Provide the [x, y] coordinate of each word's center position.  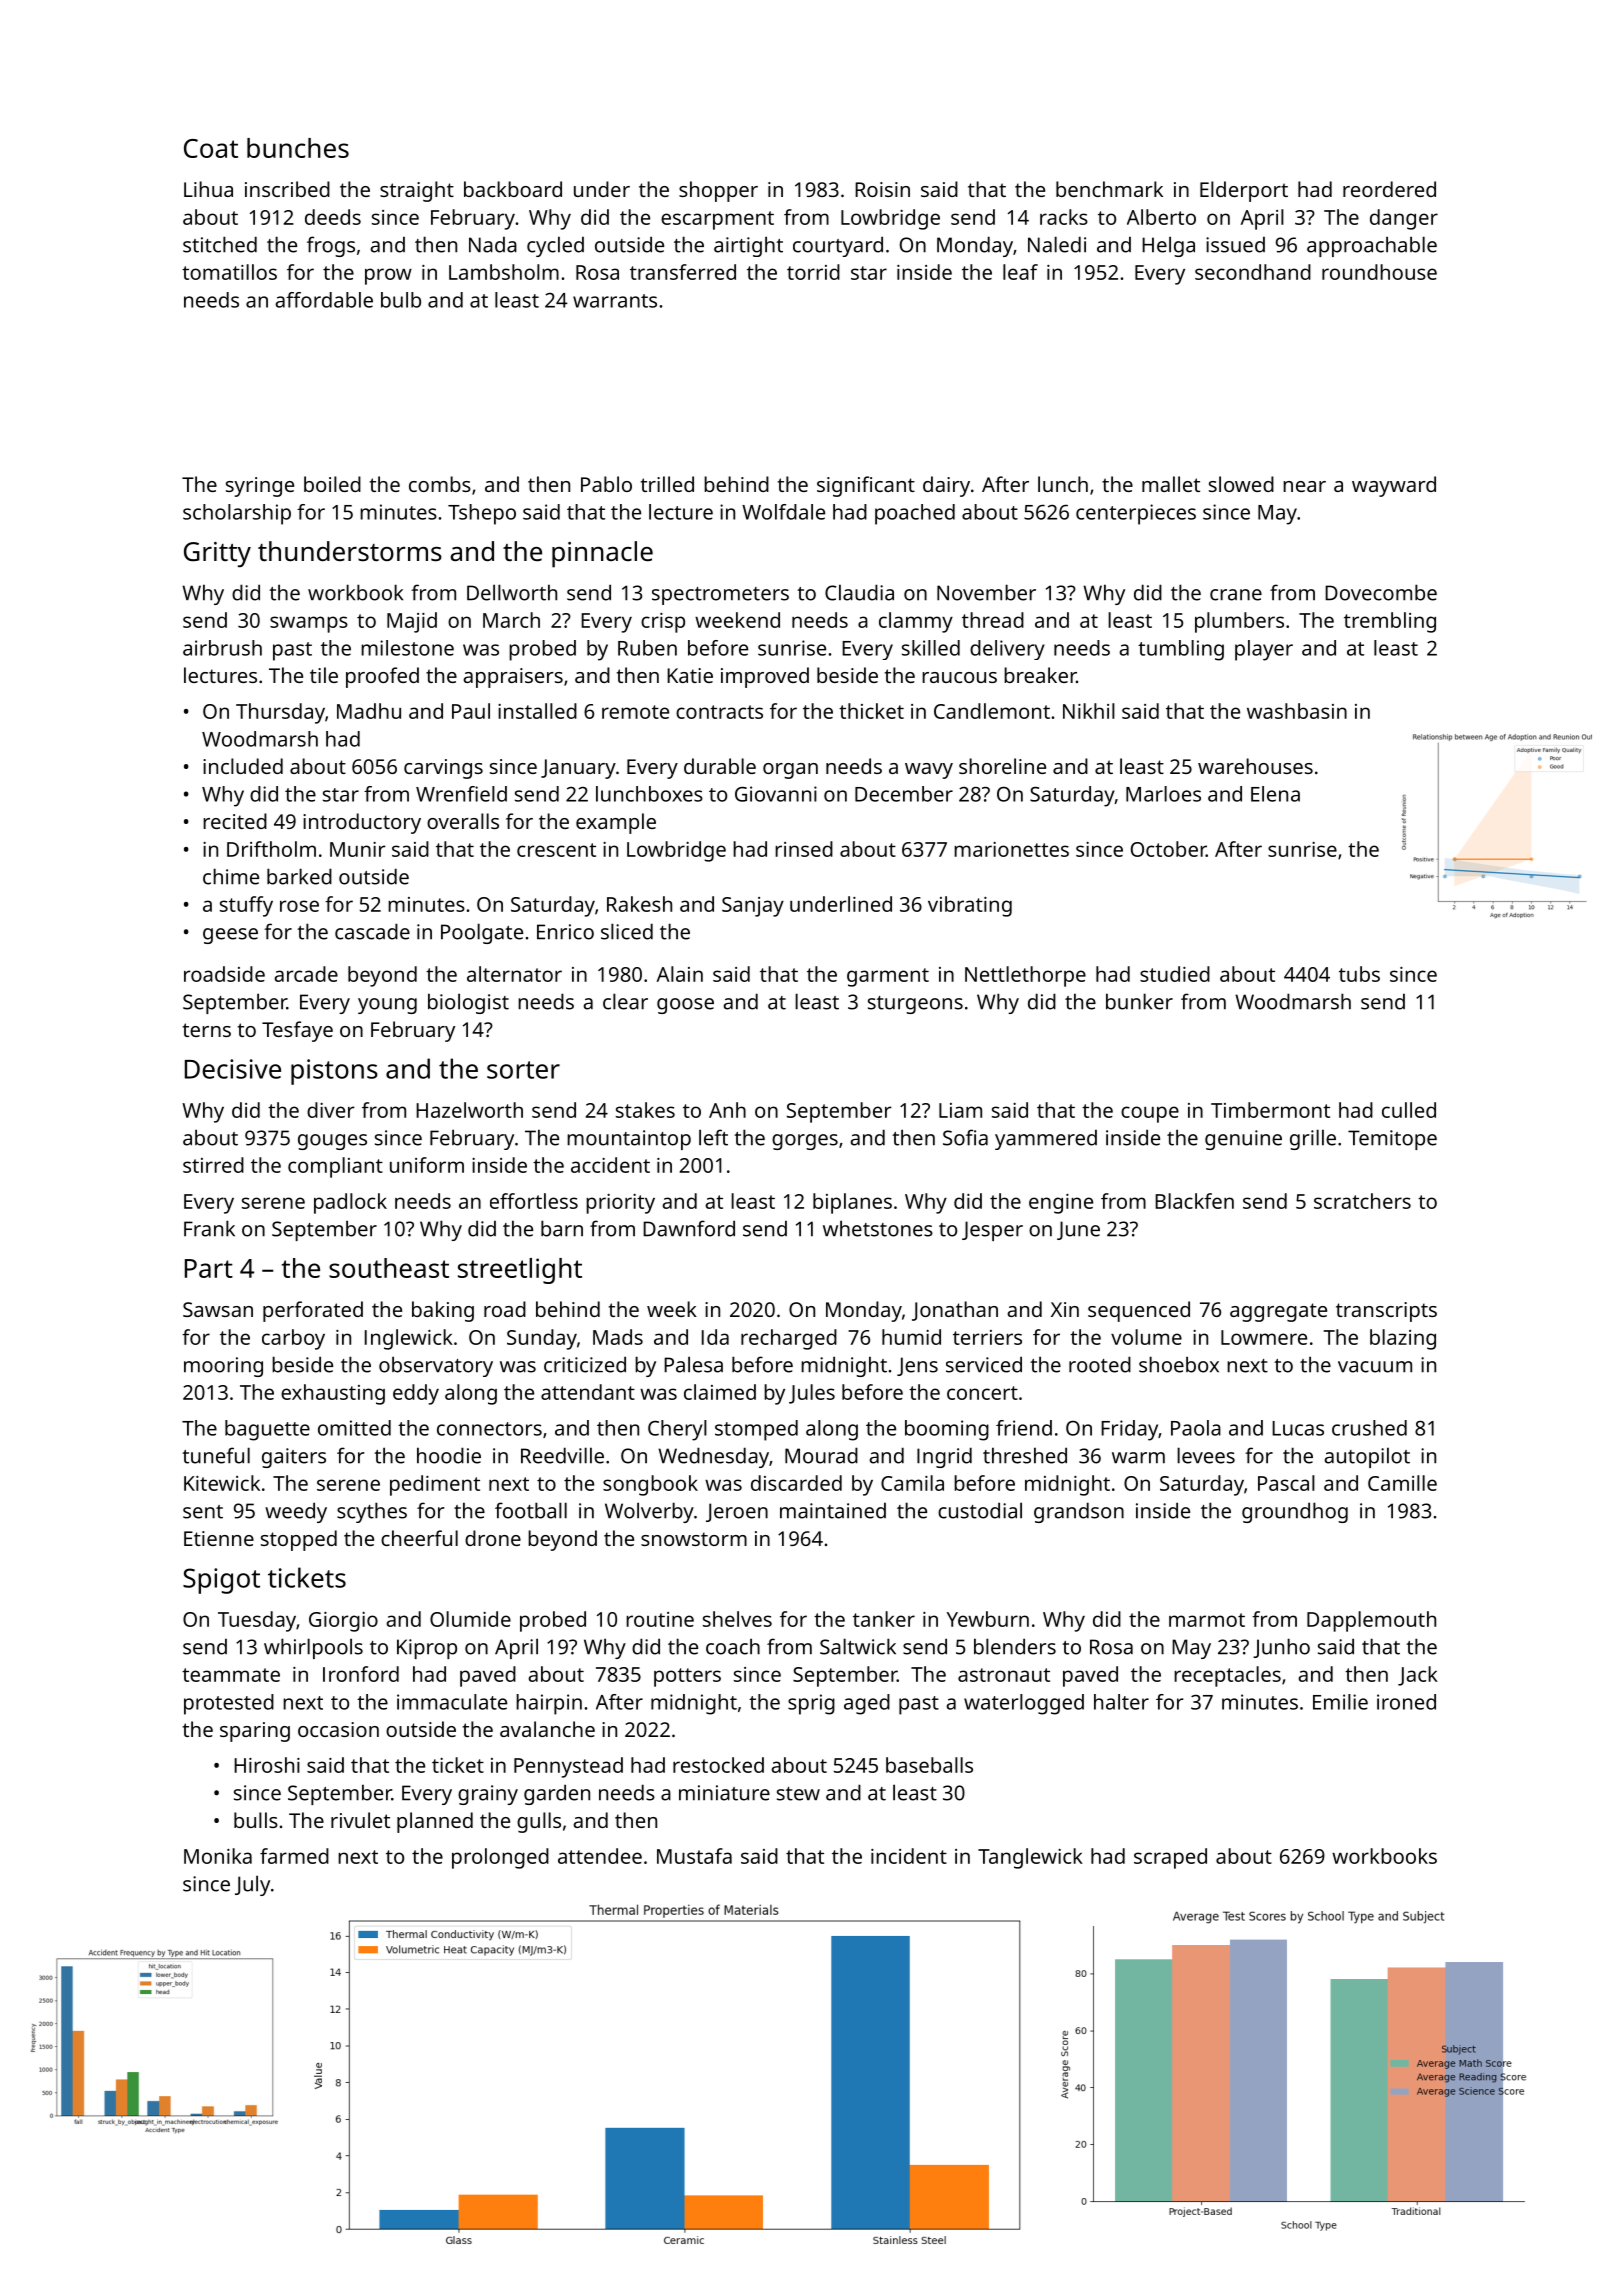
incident [909, 1856]
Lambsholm [504, 272]
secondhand [1253, 272]
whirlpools [313, 1648]
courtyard [838, 246]
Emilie [1340, 1702]
